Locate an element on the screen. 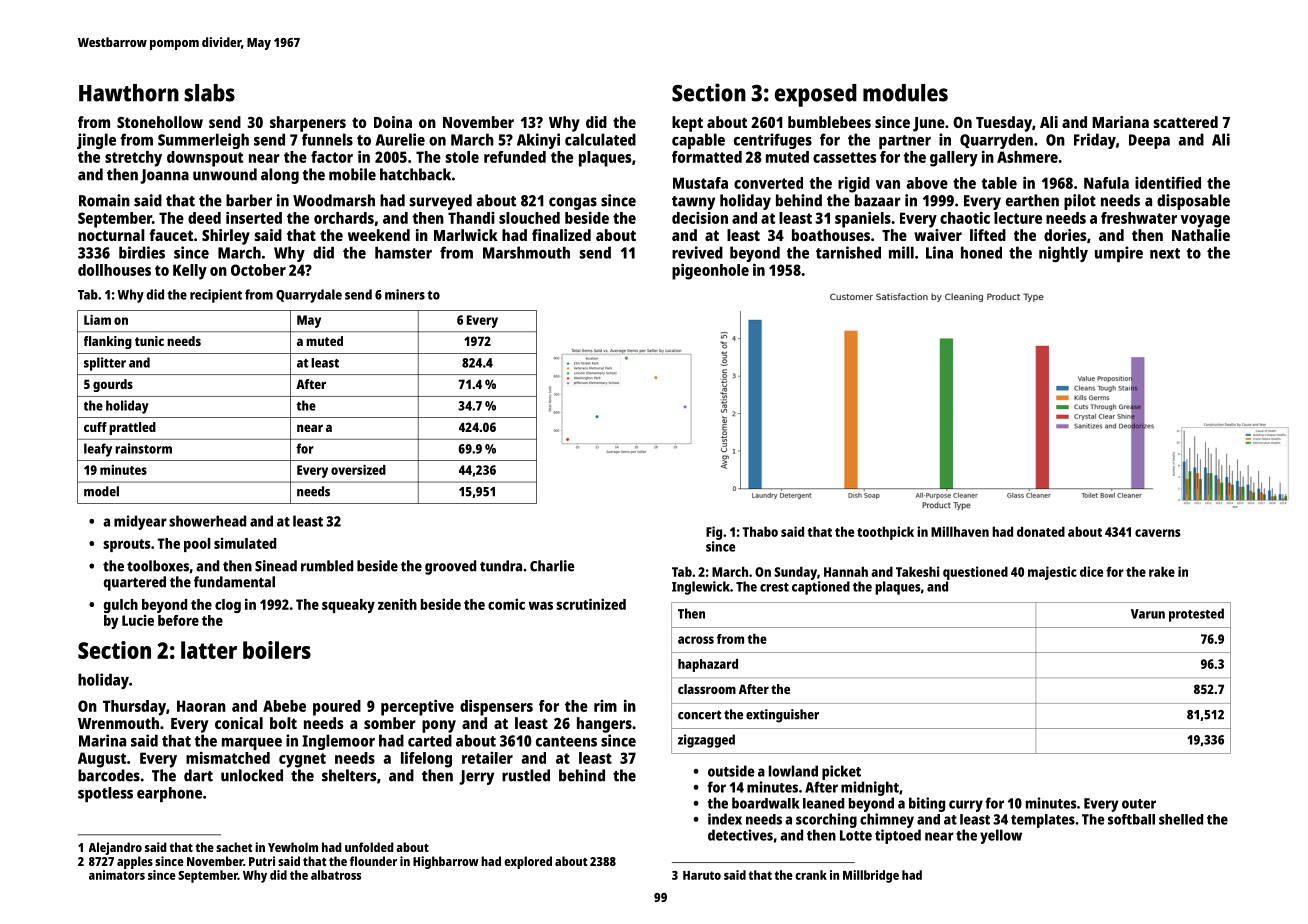  extinguisher is located at coordinates (782, 716).
